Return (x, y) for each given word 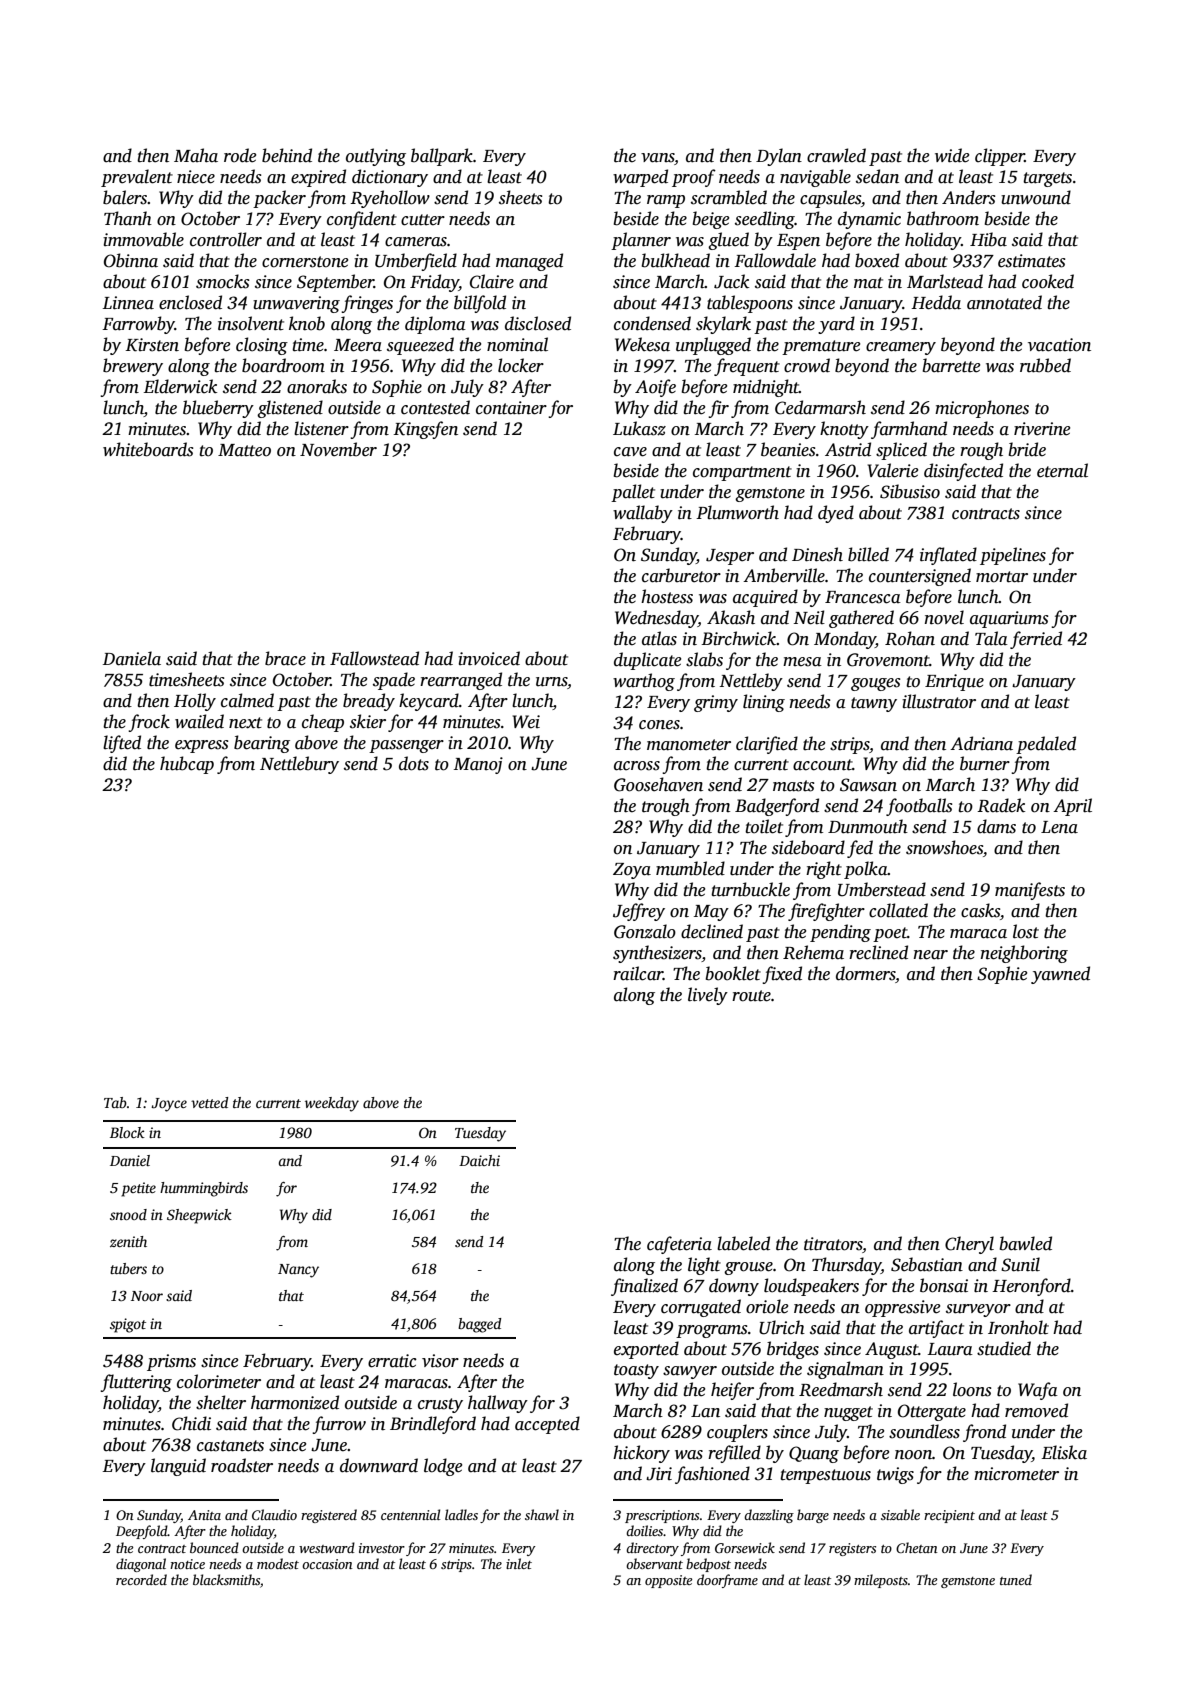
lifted (122, 744)
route (751, 996)
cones (659, 725)
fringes (367, 304)
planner (641, 241)
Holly (195, 702)
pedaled (1046, 745)
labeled (743, 1243)
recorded (141, 1579)
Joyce (169, 1105)
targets (1047, 179)
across (637, 766)
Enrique (954, 682)
